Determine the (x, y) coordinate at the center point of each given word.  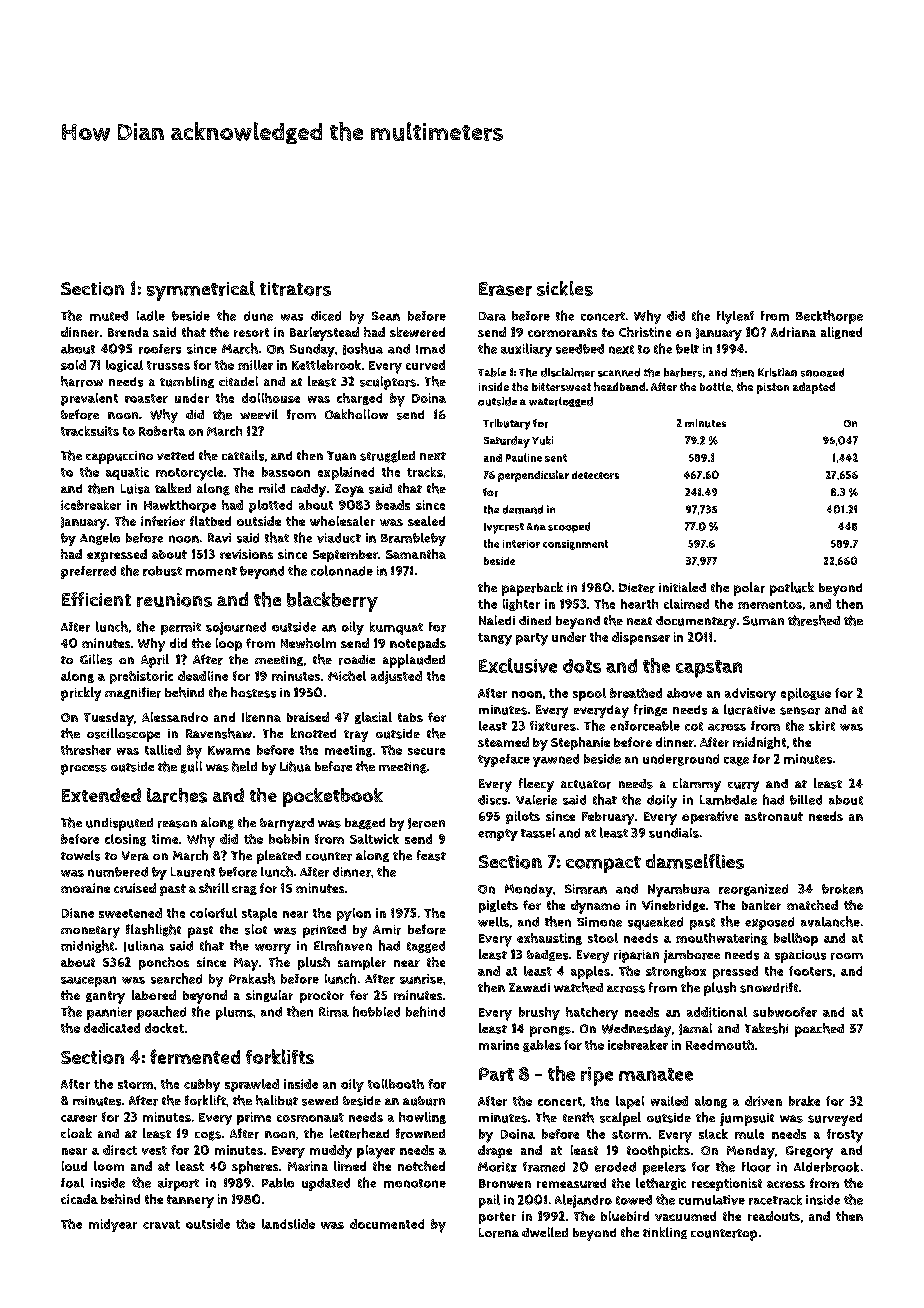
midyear (113, 1225)
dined (535, 620)
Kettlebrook (326, 365)
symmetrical (201, 291)
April (155, 661)
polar (749, 589)
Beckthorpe (829, 317)
